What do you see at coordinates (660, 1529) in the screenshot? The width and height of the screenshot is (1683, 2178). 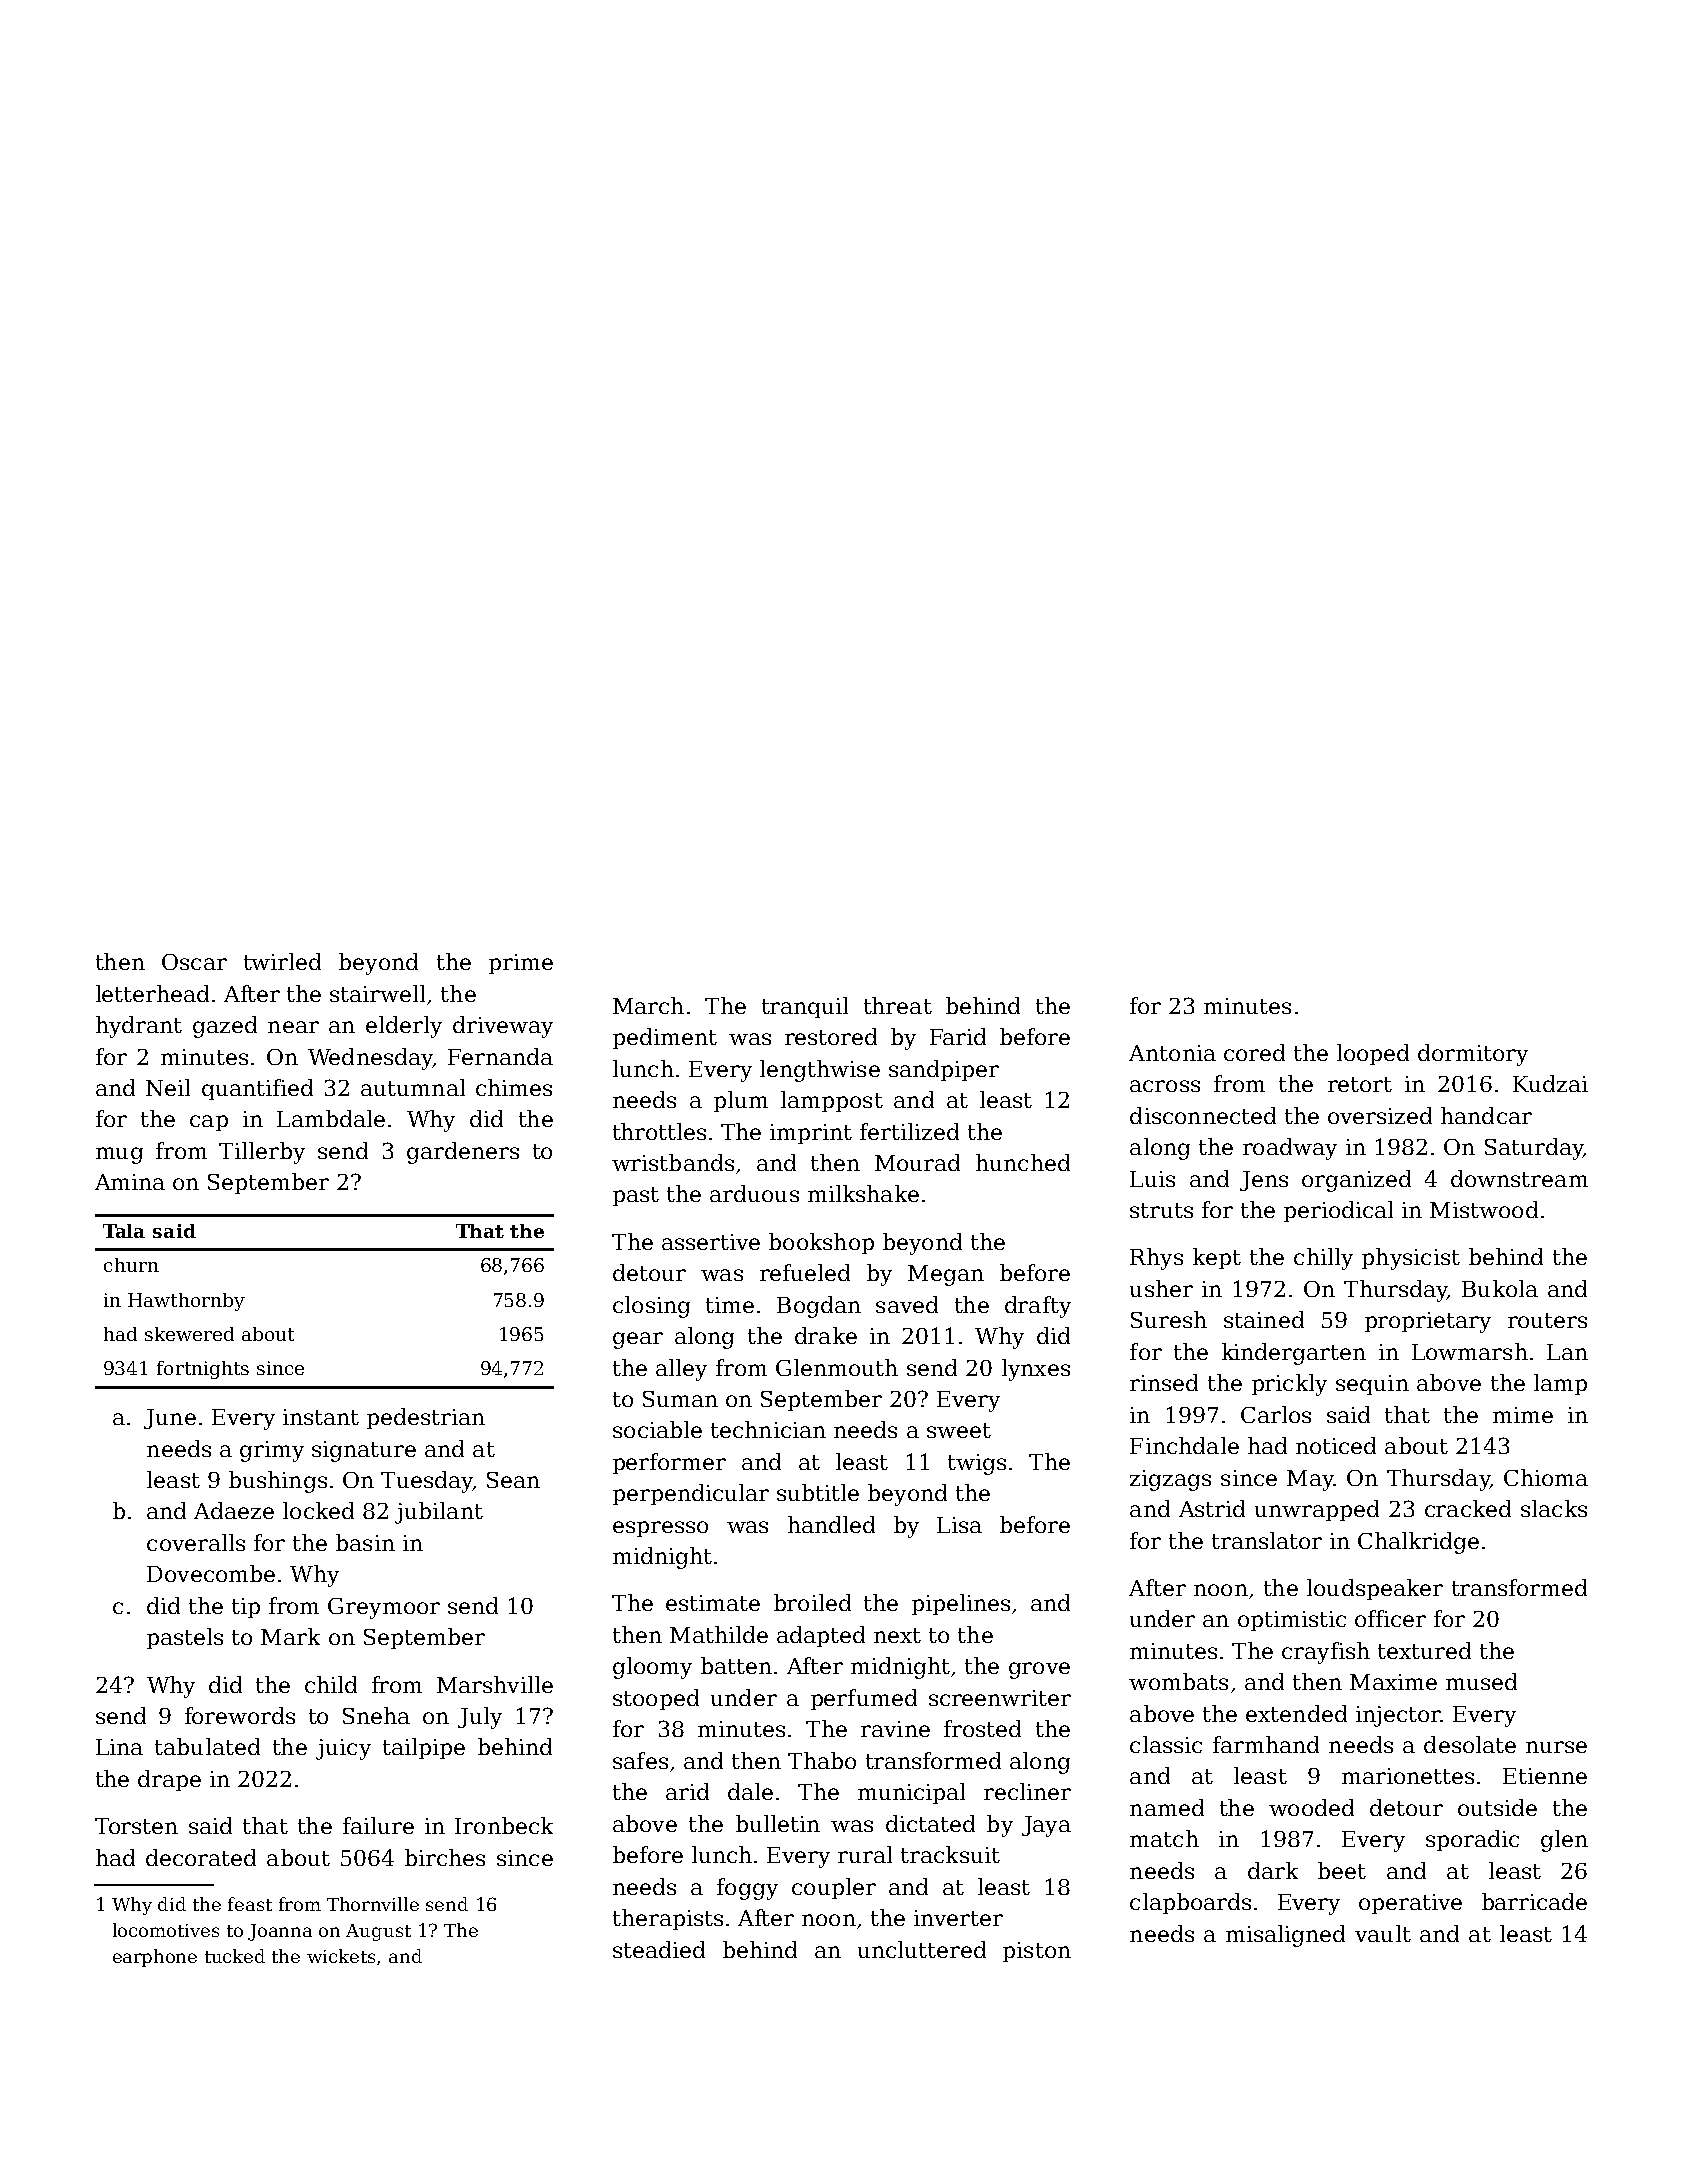 I see `espresso` at bounding box center [660, 1529].
